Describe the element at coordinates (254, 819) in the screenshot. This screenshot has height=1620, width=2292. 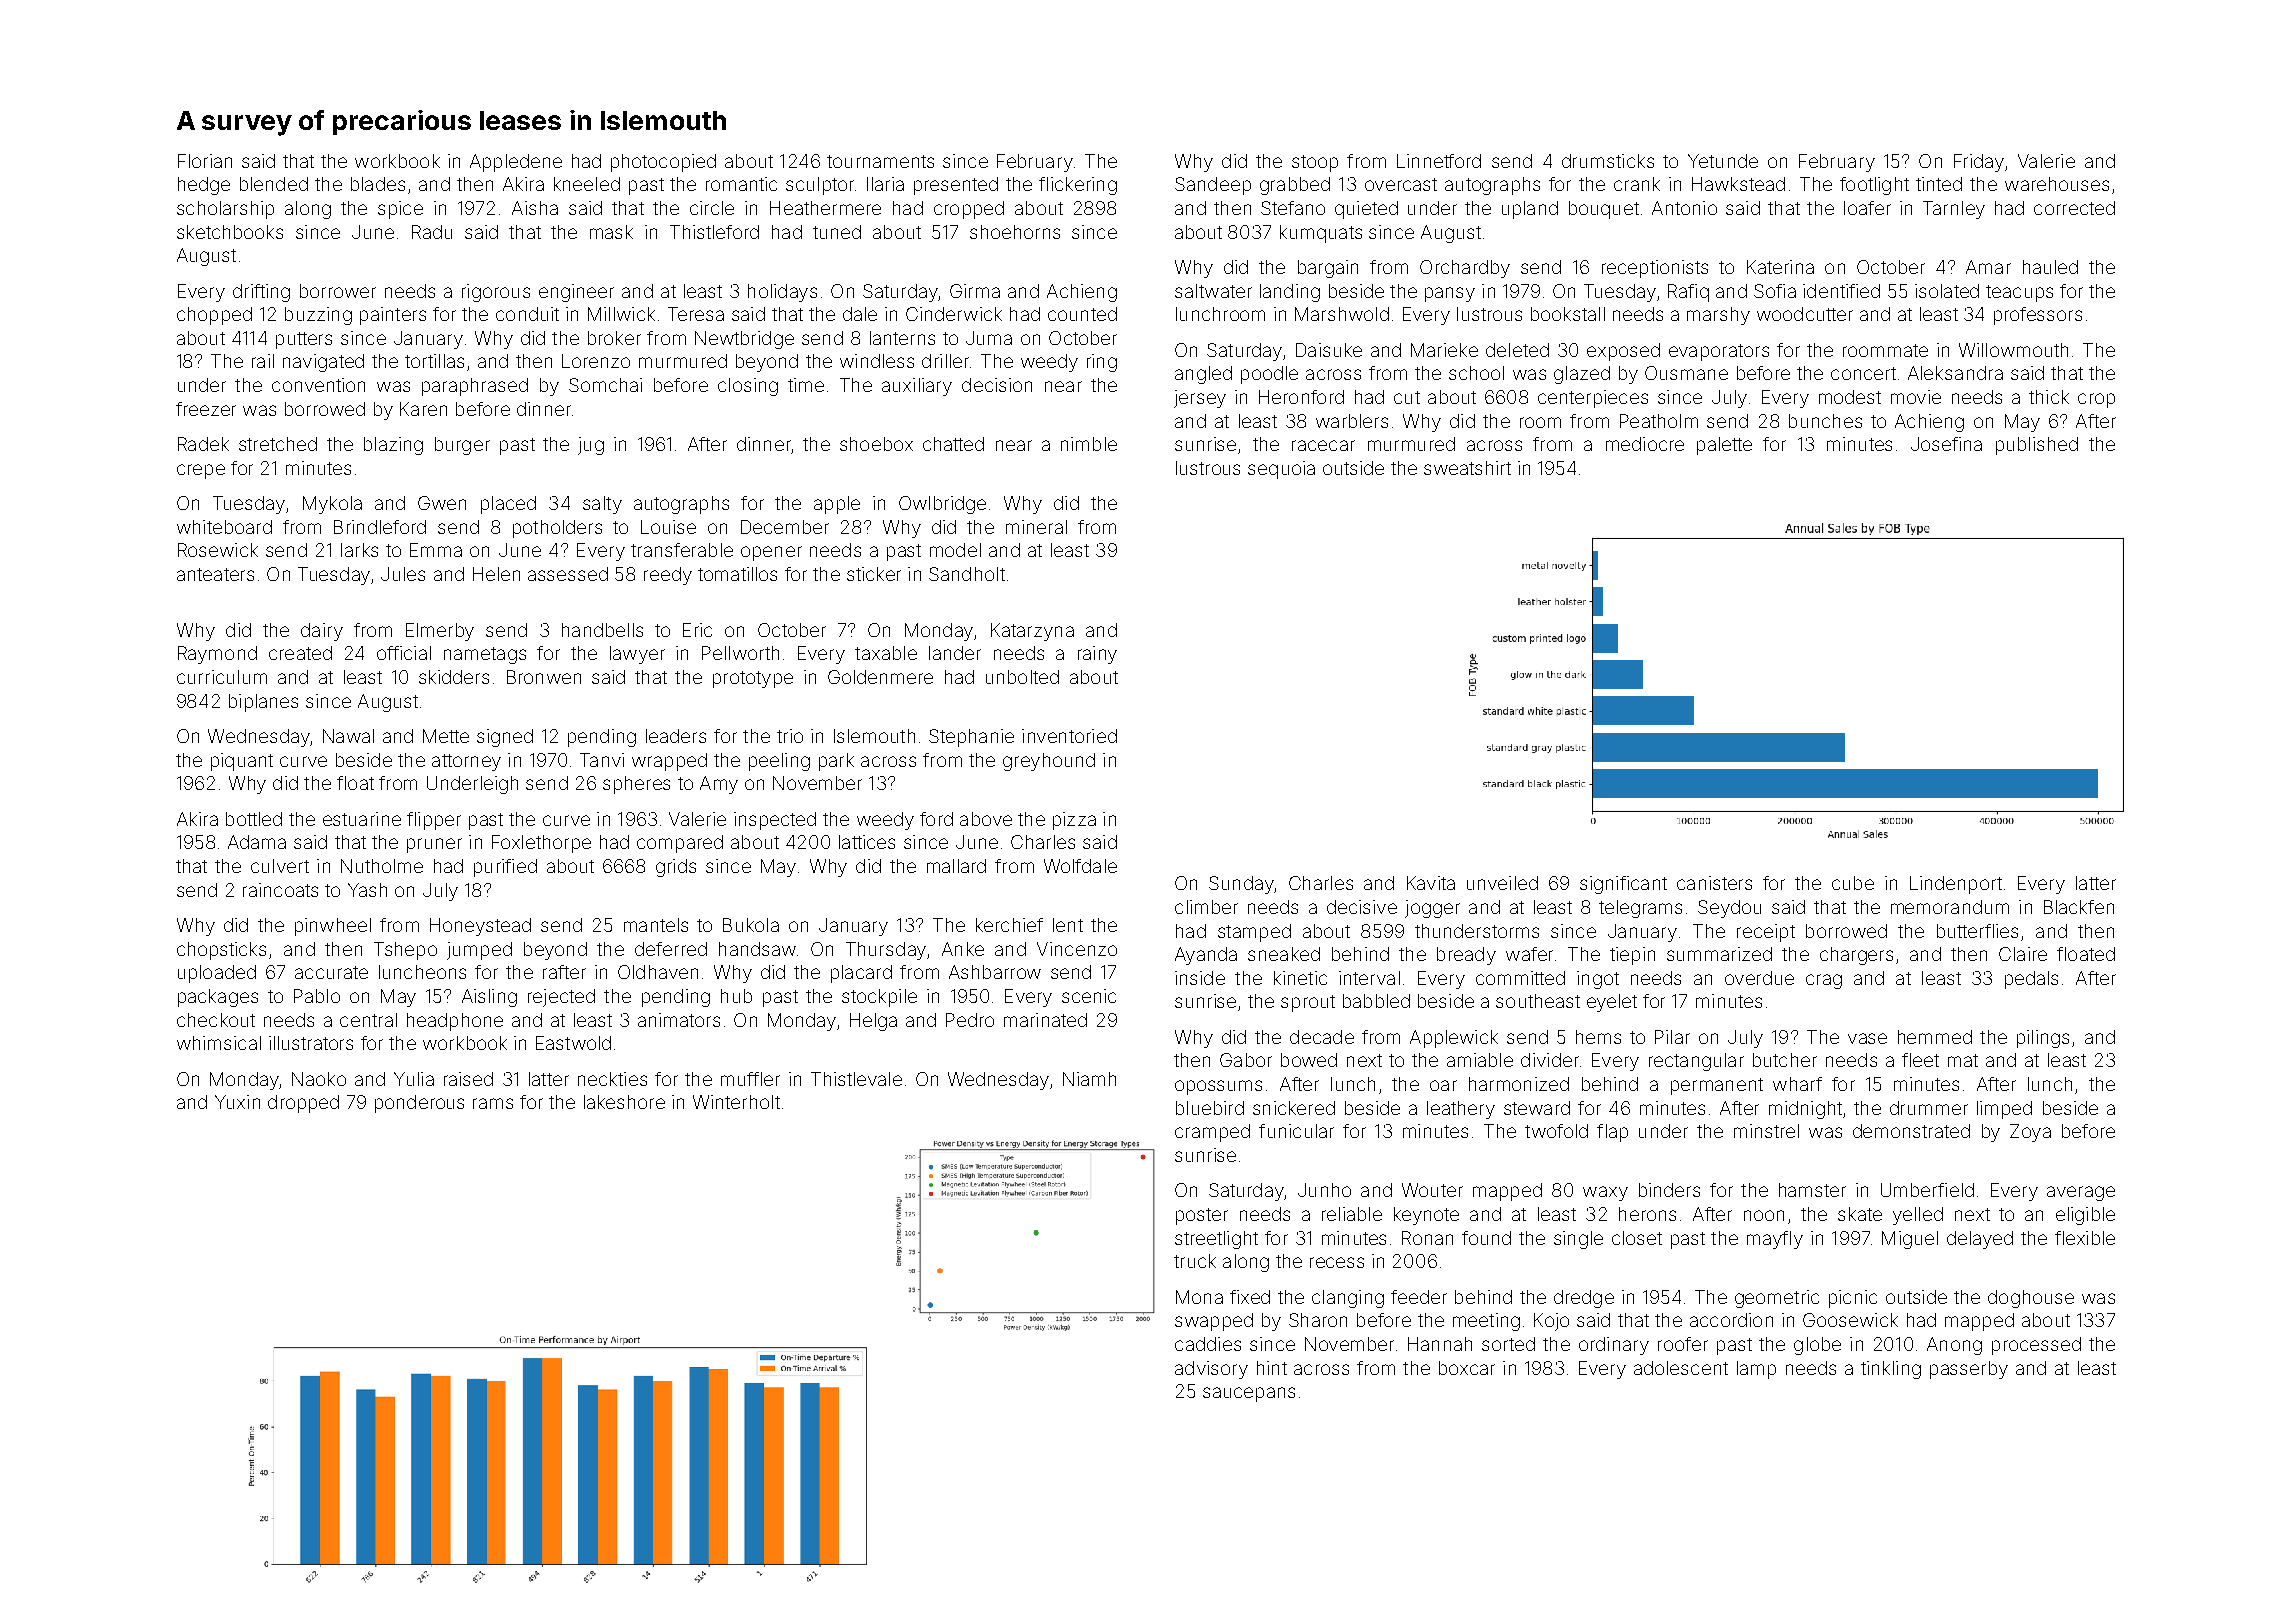
I see `bottled` at that location.
